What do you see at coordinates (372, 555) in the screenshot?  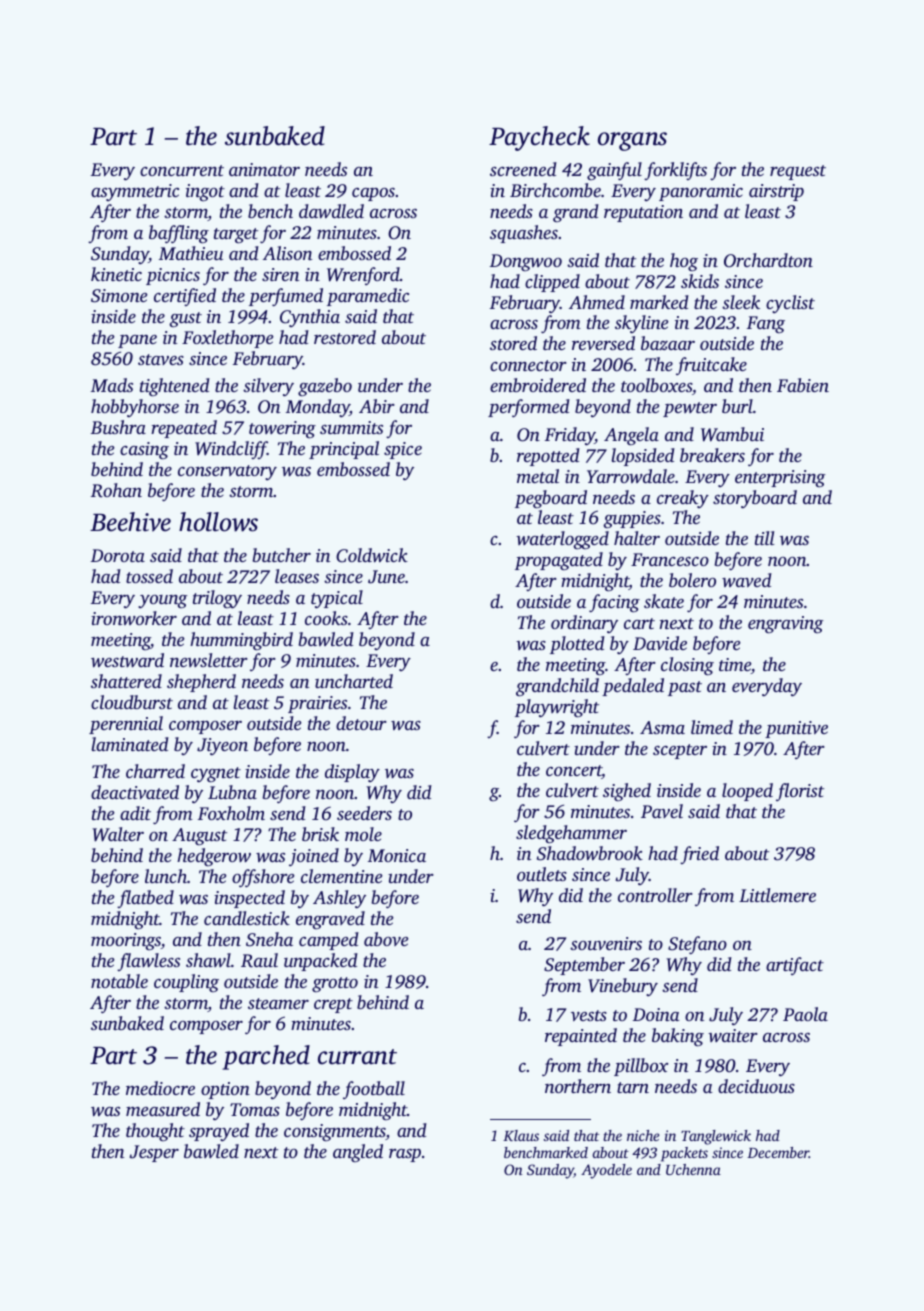 I see `Coldwick` at bounding box center [372, 555].
